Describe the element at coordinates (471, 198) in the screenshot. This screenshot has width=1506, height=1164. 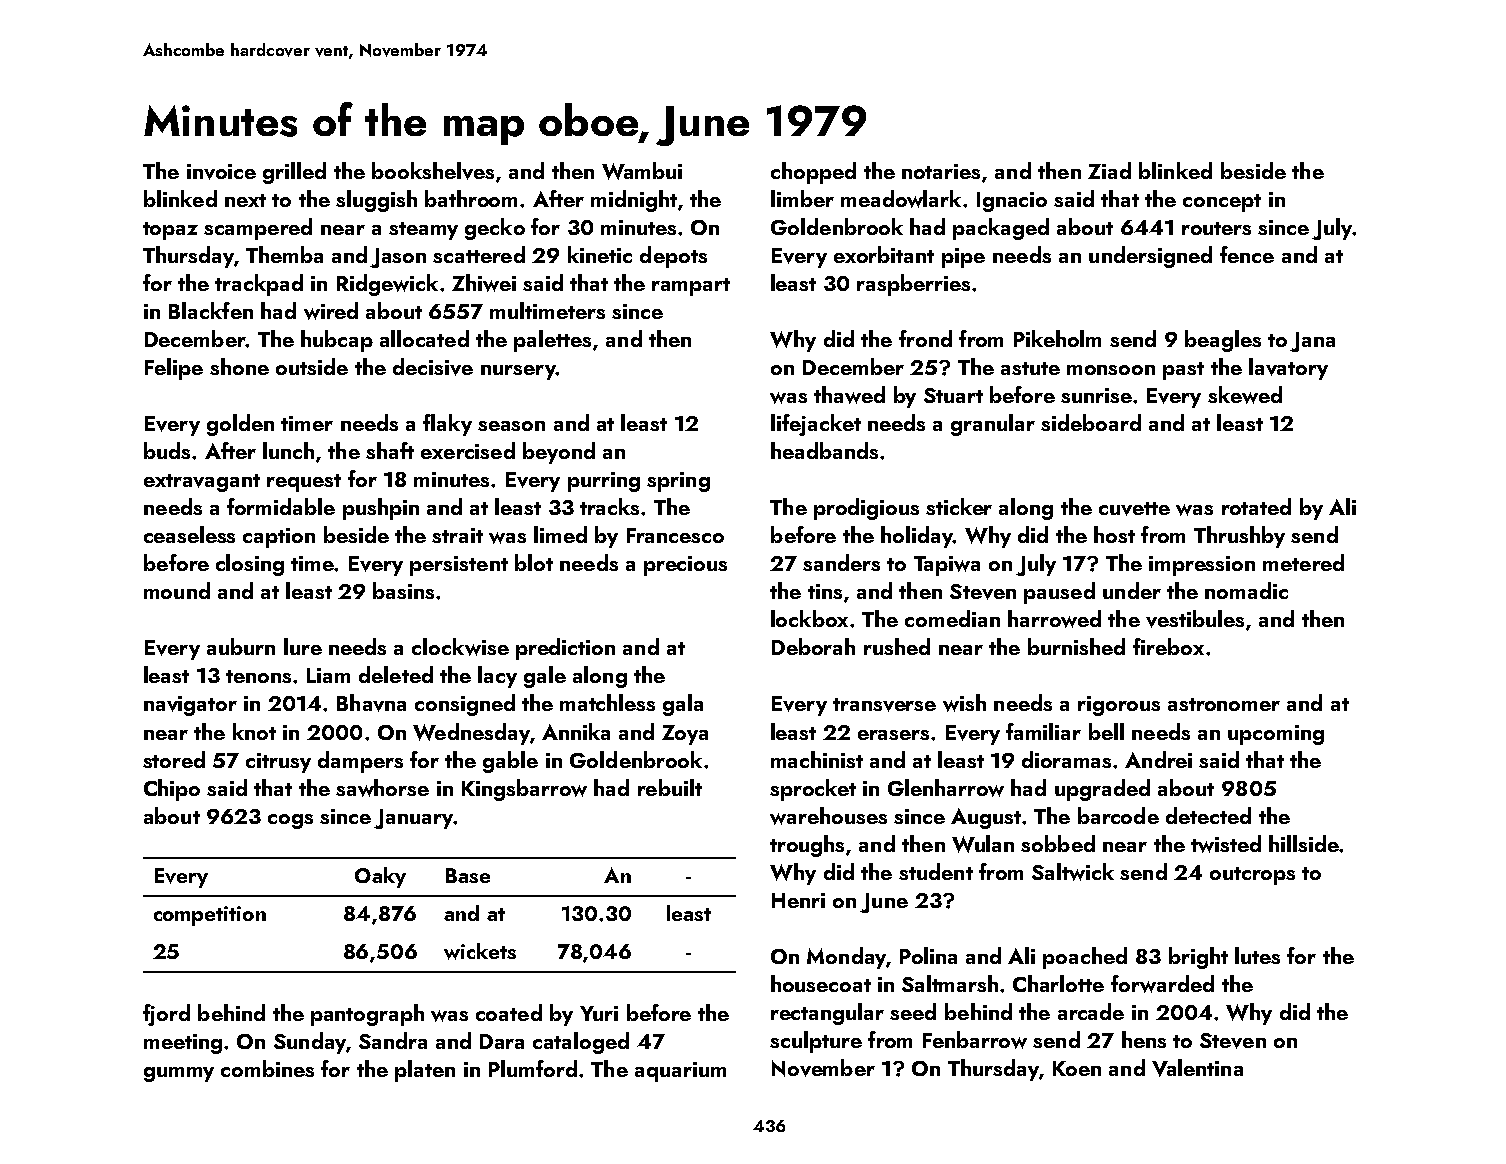
I see `bathroom` at that location.
